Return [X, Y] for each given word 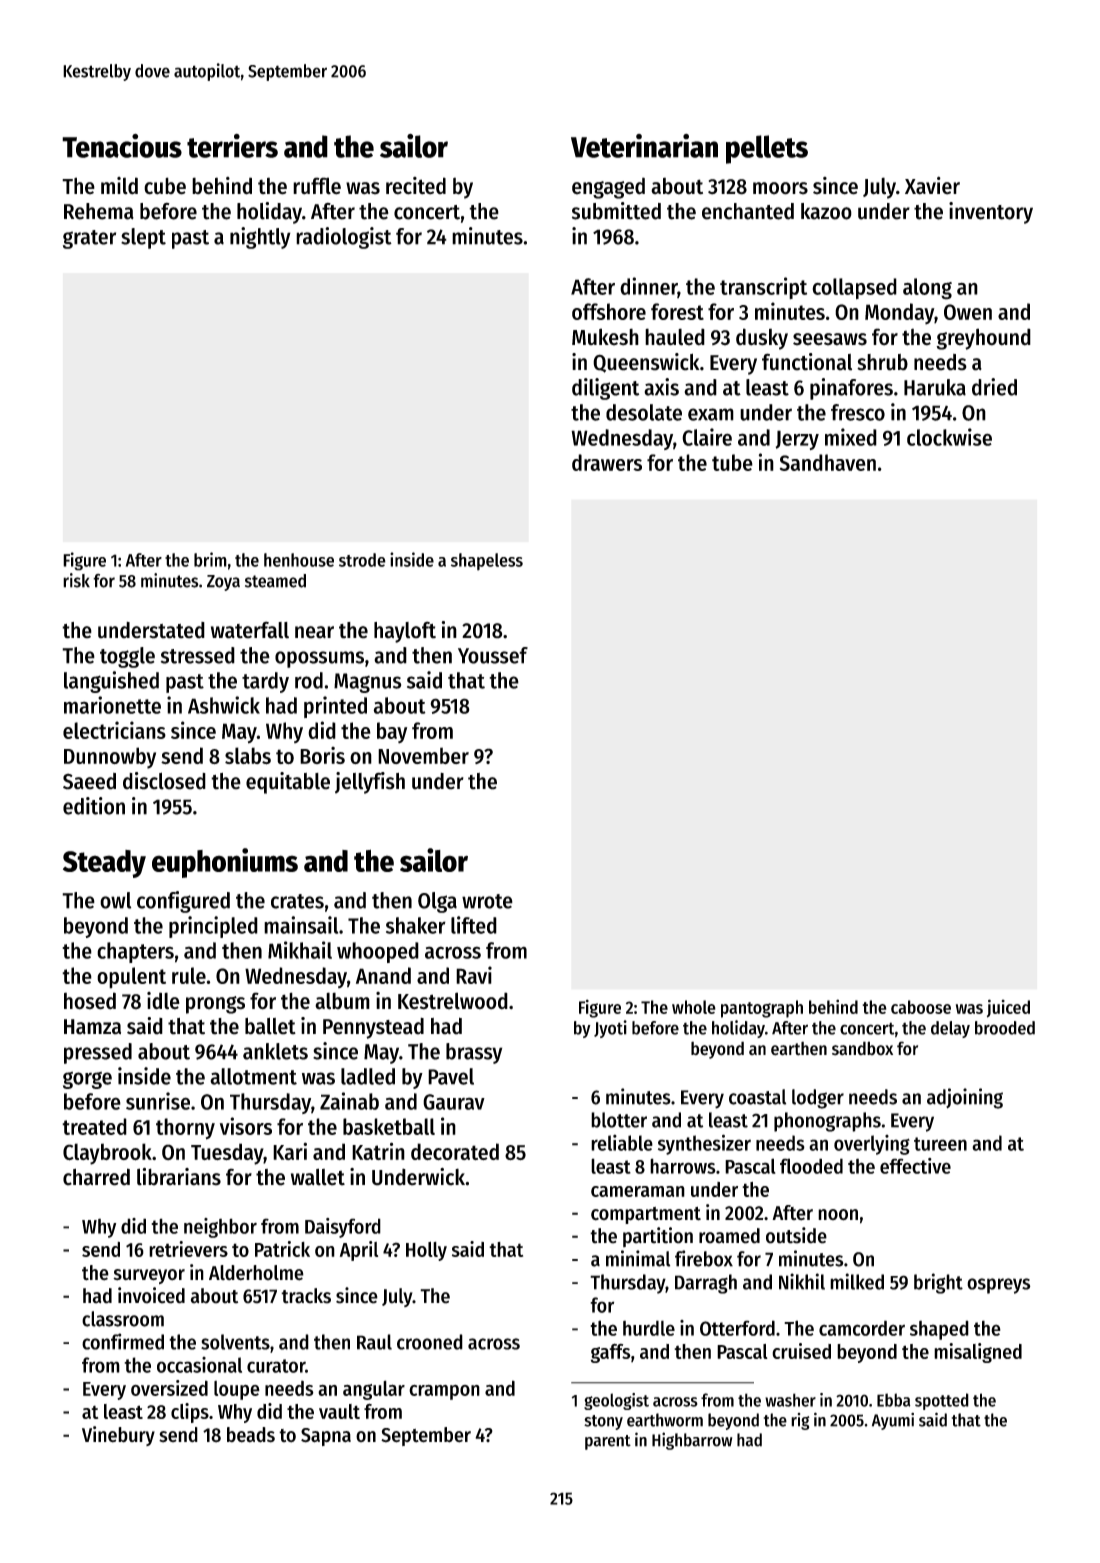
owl [115, 900]
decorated [455, 1151]
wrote [487, 901]
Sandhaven [828, 462]
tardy [265, 682]
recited [416, 186]
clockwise [949, 437]
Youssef [493, 655]
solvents [235, 1342]
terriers [232, 146]
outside [796, 1235]
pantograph [762, 1009]
